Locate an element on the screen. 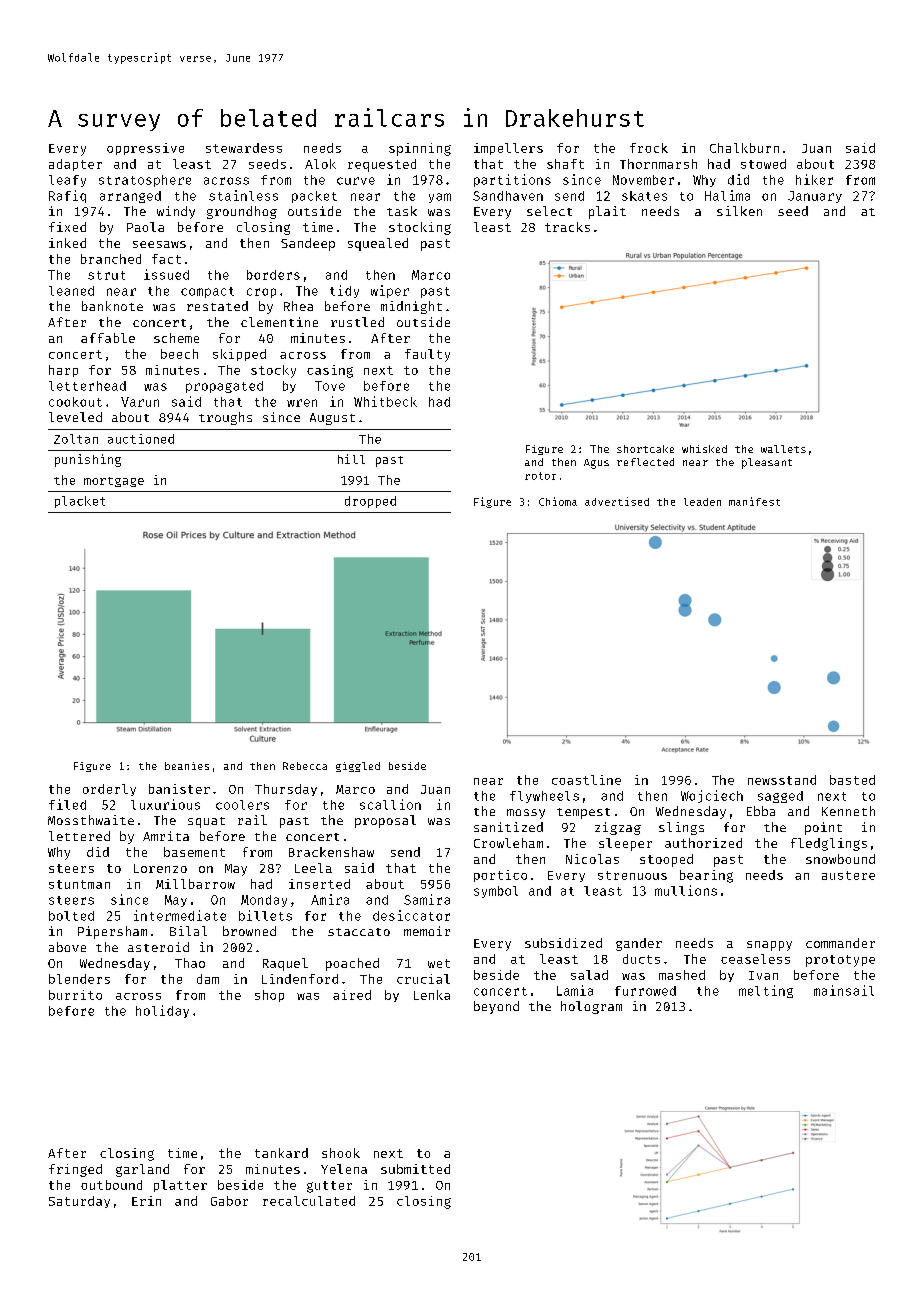 This screenshot has width=924, height=1308. placket is located at coordinates (80, 502).
